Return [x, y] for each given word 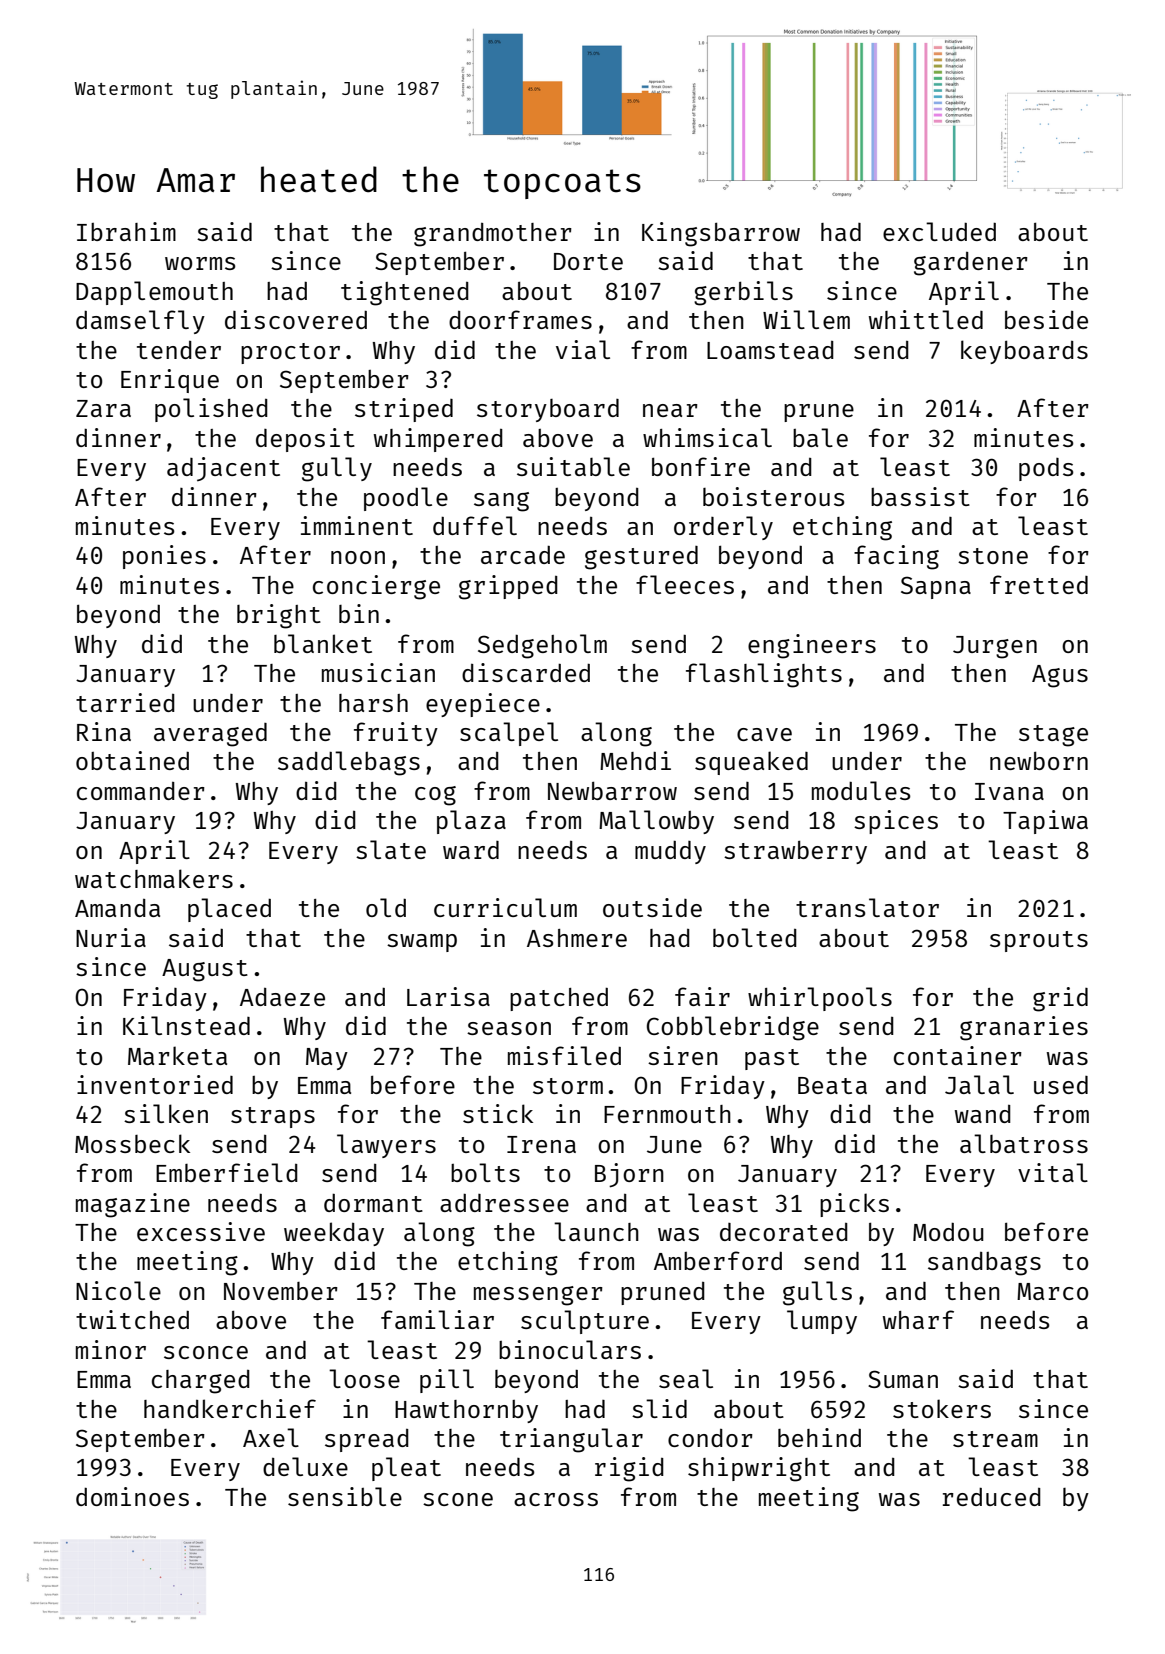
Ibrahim [126, 231]
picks [854, 1205]
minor [111, 1349]
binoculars [570, 1349]
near [670, 410]
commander [141, 791]
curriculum [505, 907]
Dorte [588, 261]
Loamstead [770, 350]
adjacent [223, 469]
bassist [920, 496]
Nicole [118, 1290]
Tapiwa [1045, 822]
